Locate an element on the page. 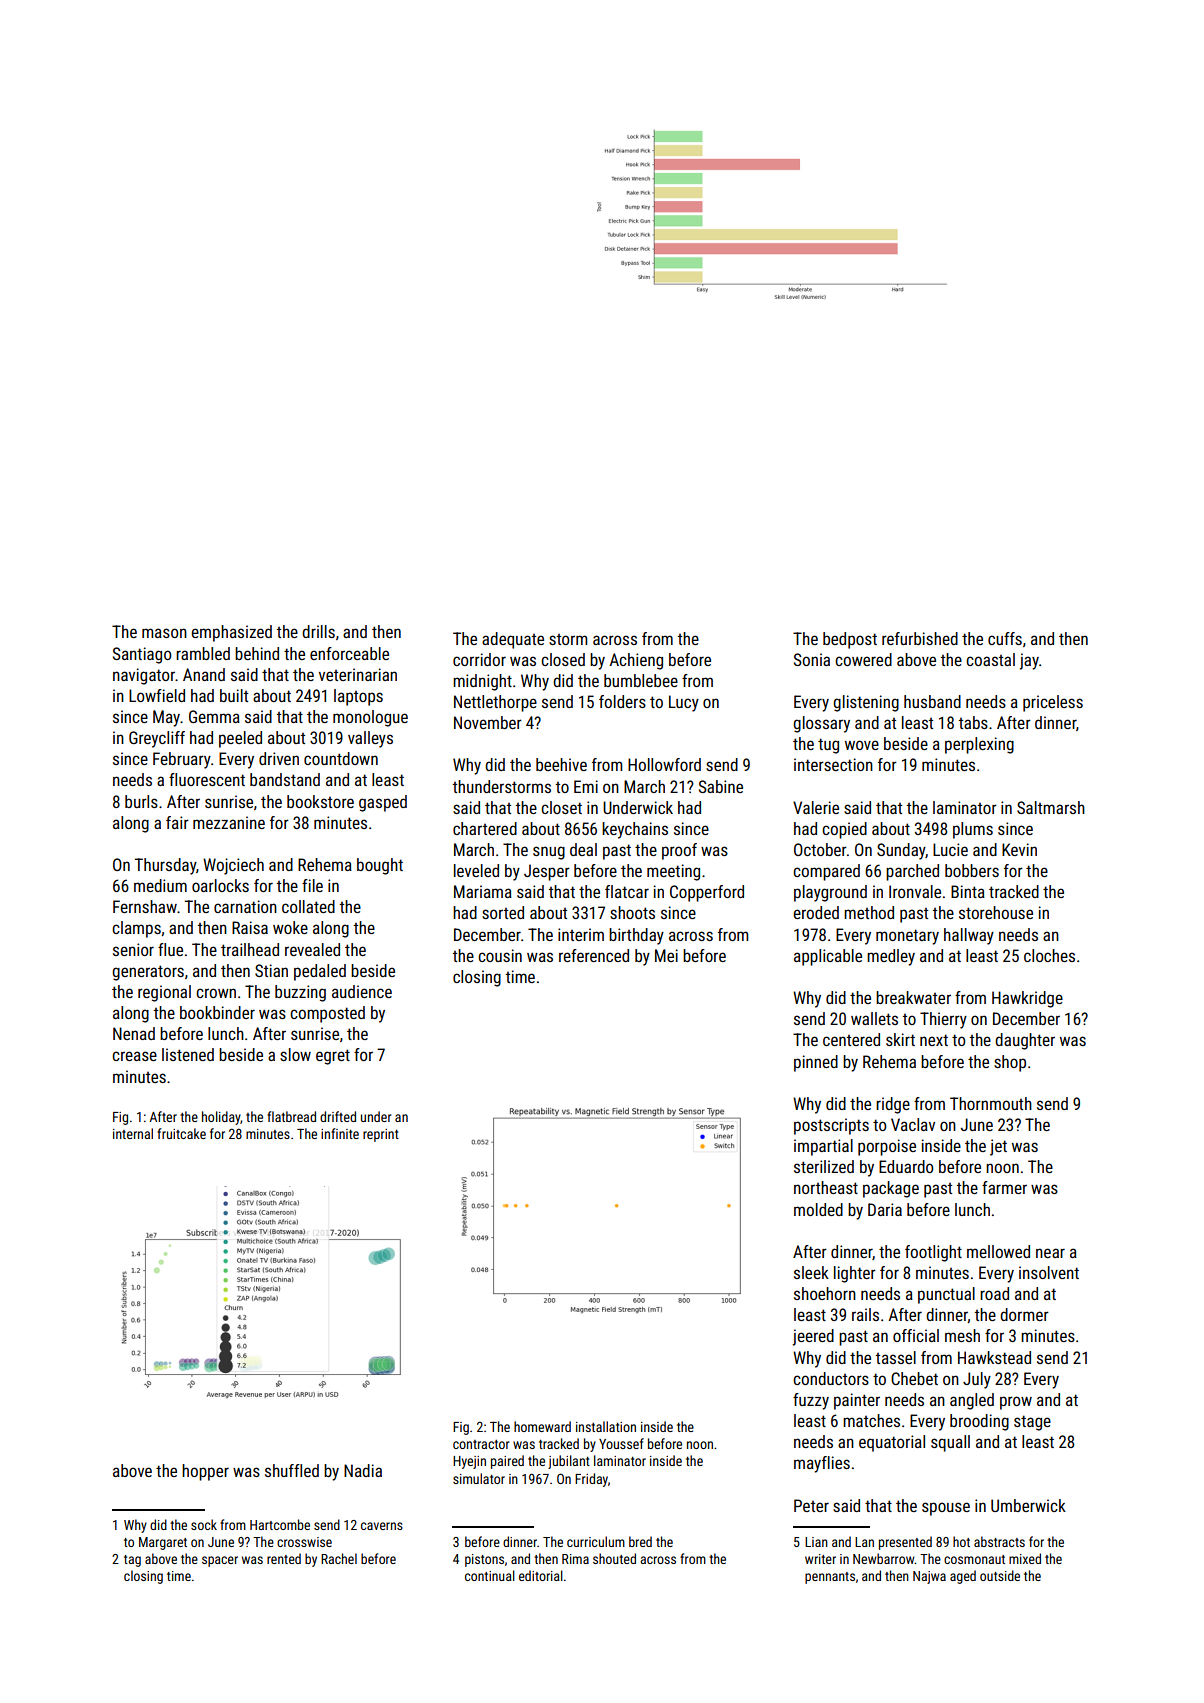  pinned is located at coordinates (816, 1063).
